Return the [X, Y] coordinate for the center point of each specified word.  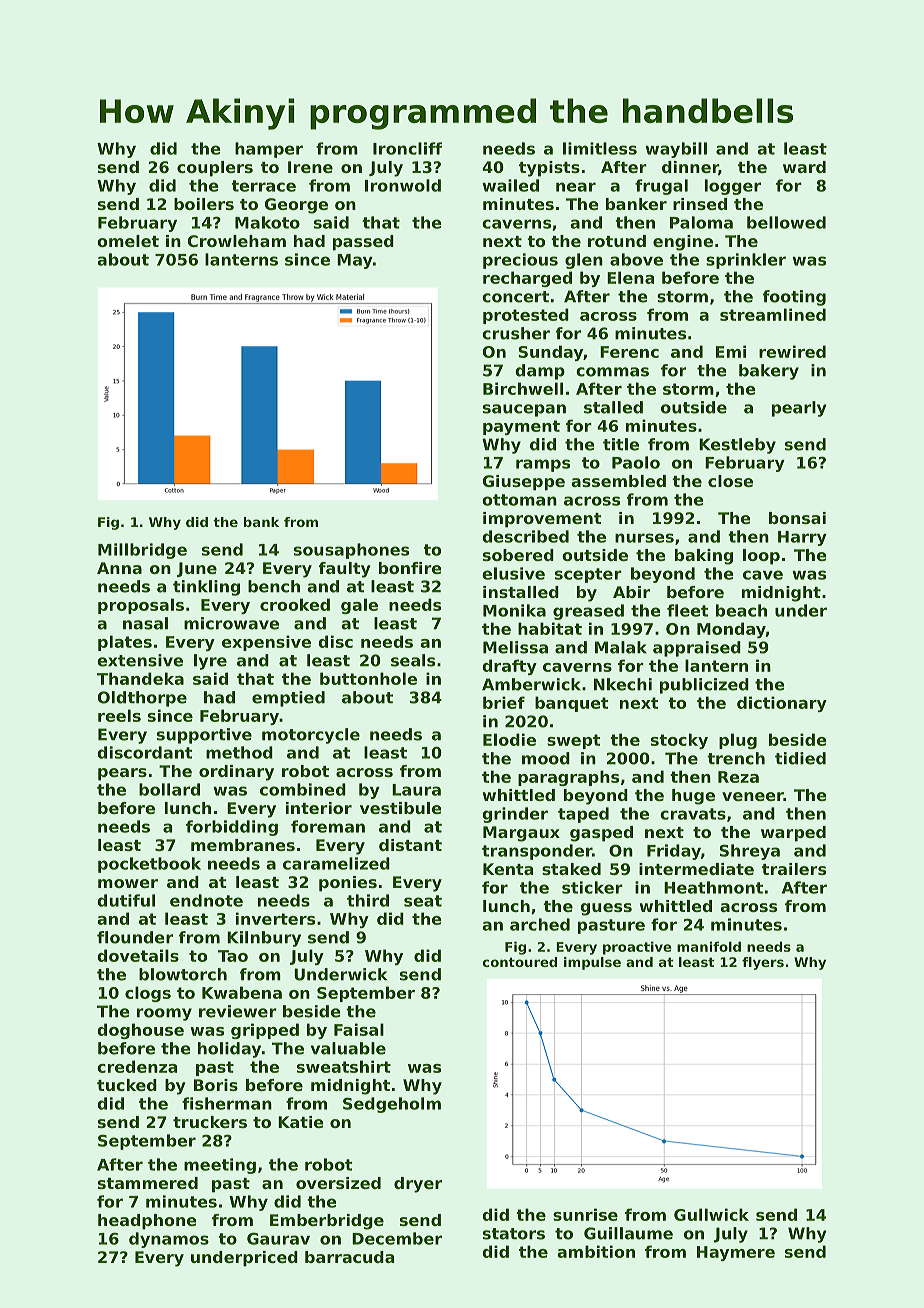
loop [761, 557]
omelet [128, 241]
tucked [127, 1085]
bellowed [786, 222]
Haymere [736, 1253]
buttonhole [368, 678]
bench [274, 586]
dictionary [782, 704]
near [576, 187]
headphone [147, 1222]
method [239, 752]
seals [413, 660]
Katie [300, 1122]
